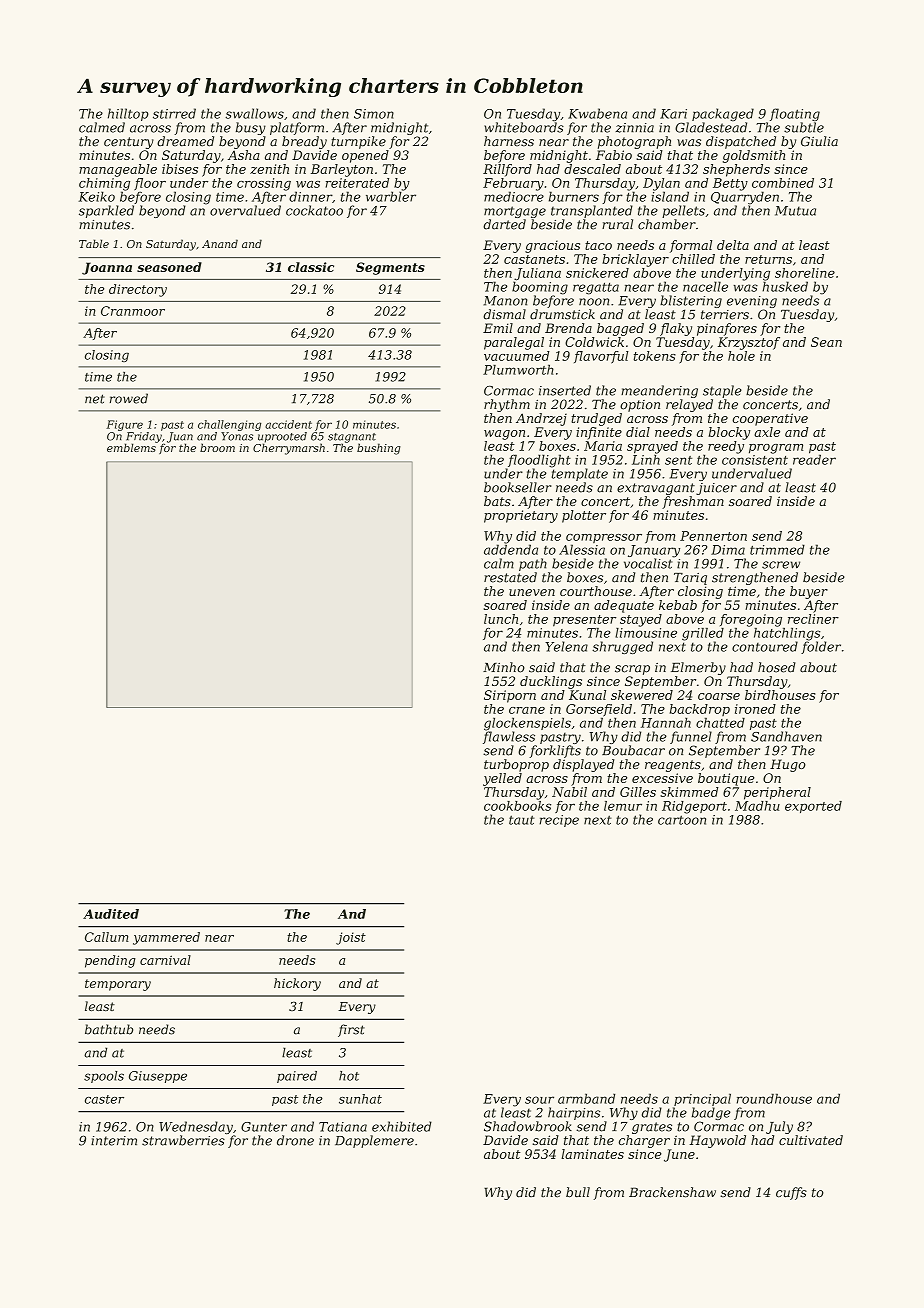 The height and width of the screenshot is (1308, 924). What do you see at coordinates (111, 914) in the screenshot?
I see `Audited` at bounding box center [111, 914].
